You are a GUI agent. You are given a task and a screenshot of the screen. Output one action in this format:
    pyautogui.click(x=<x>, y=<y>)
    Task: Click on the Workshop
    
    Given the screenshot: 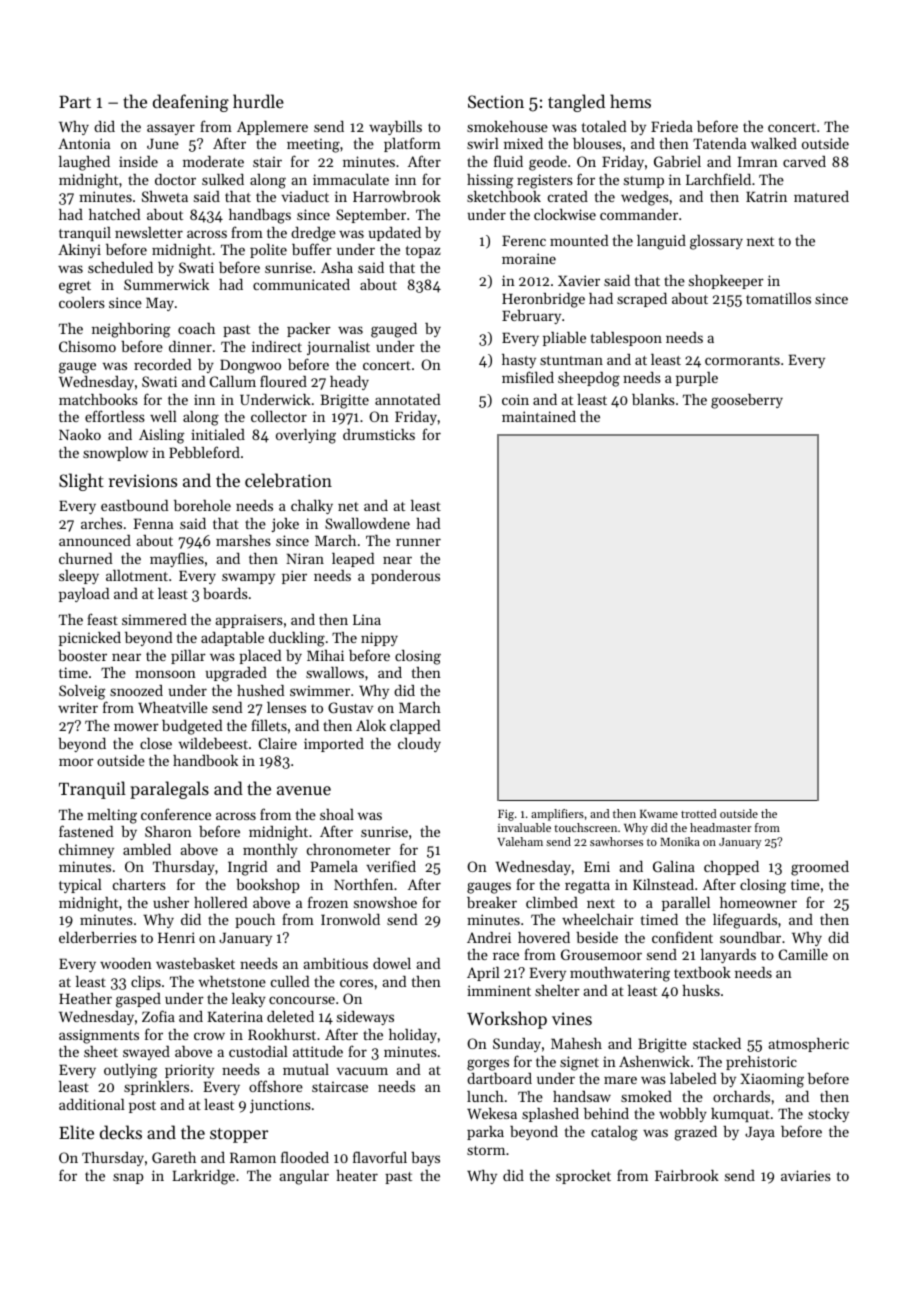 What is the action you would take?
    pyautogui.click(x=507, y=1020)
